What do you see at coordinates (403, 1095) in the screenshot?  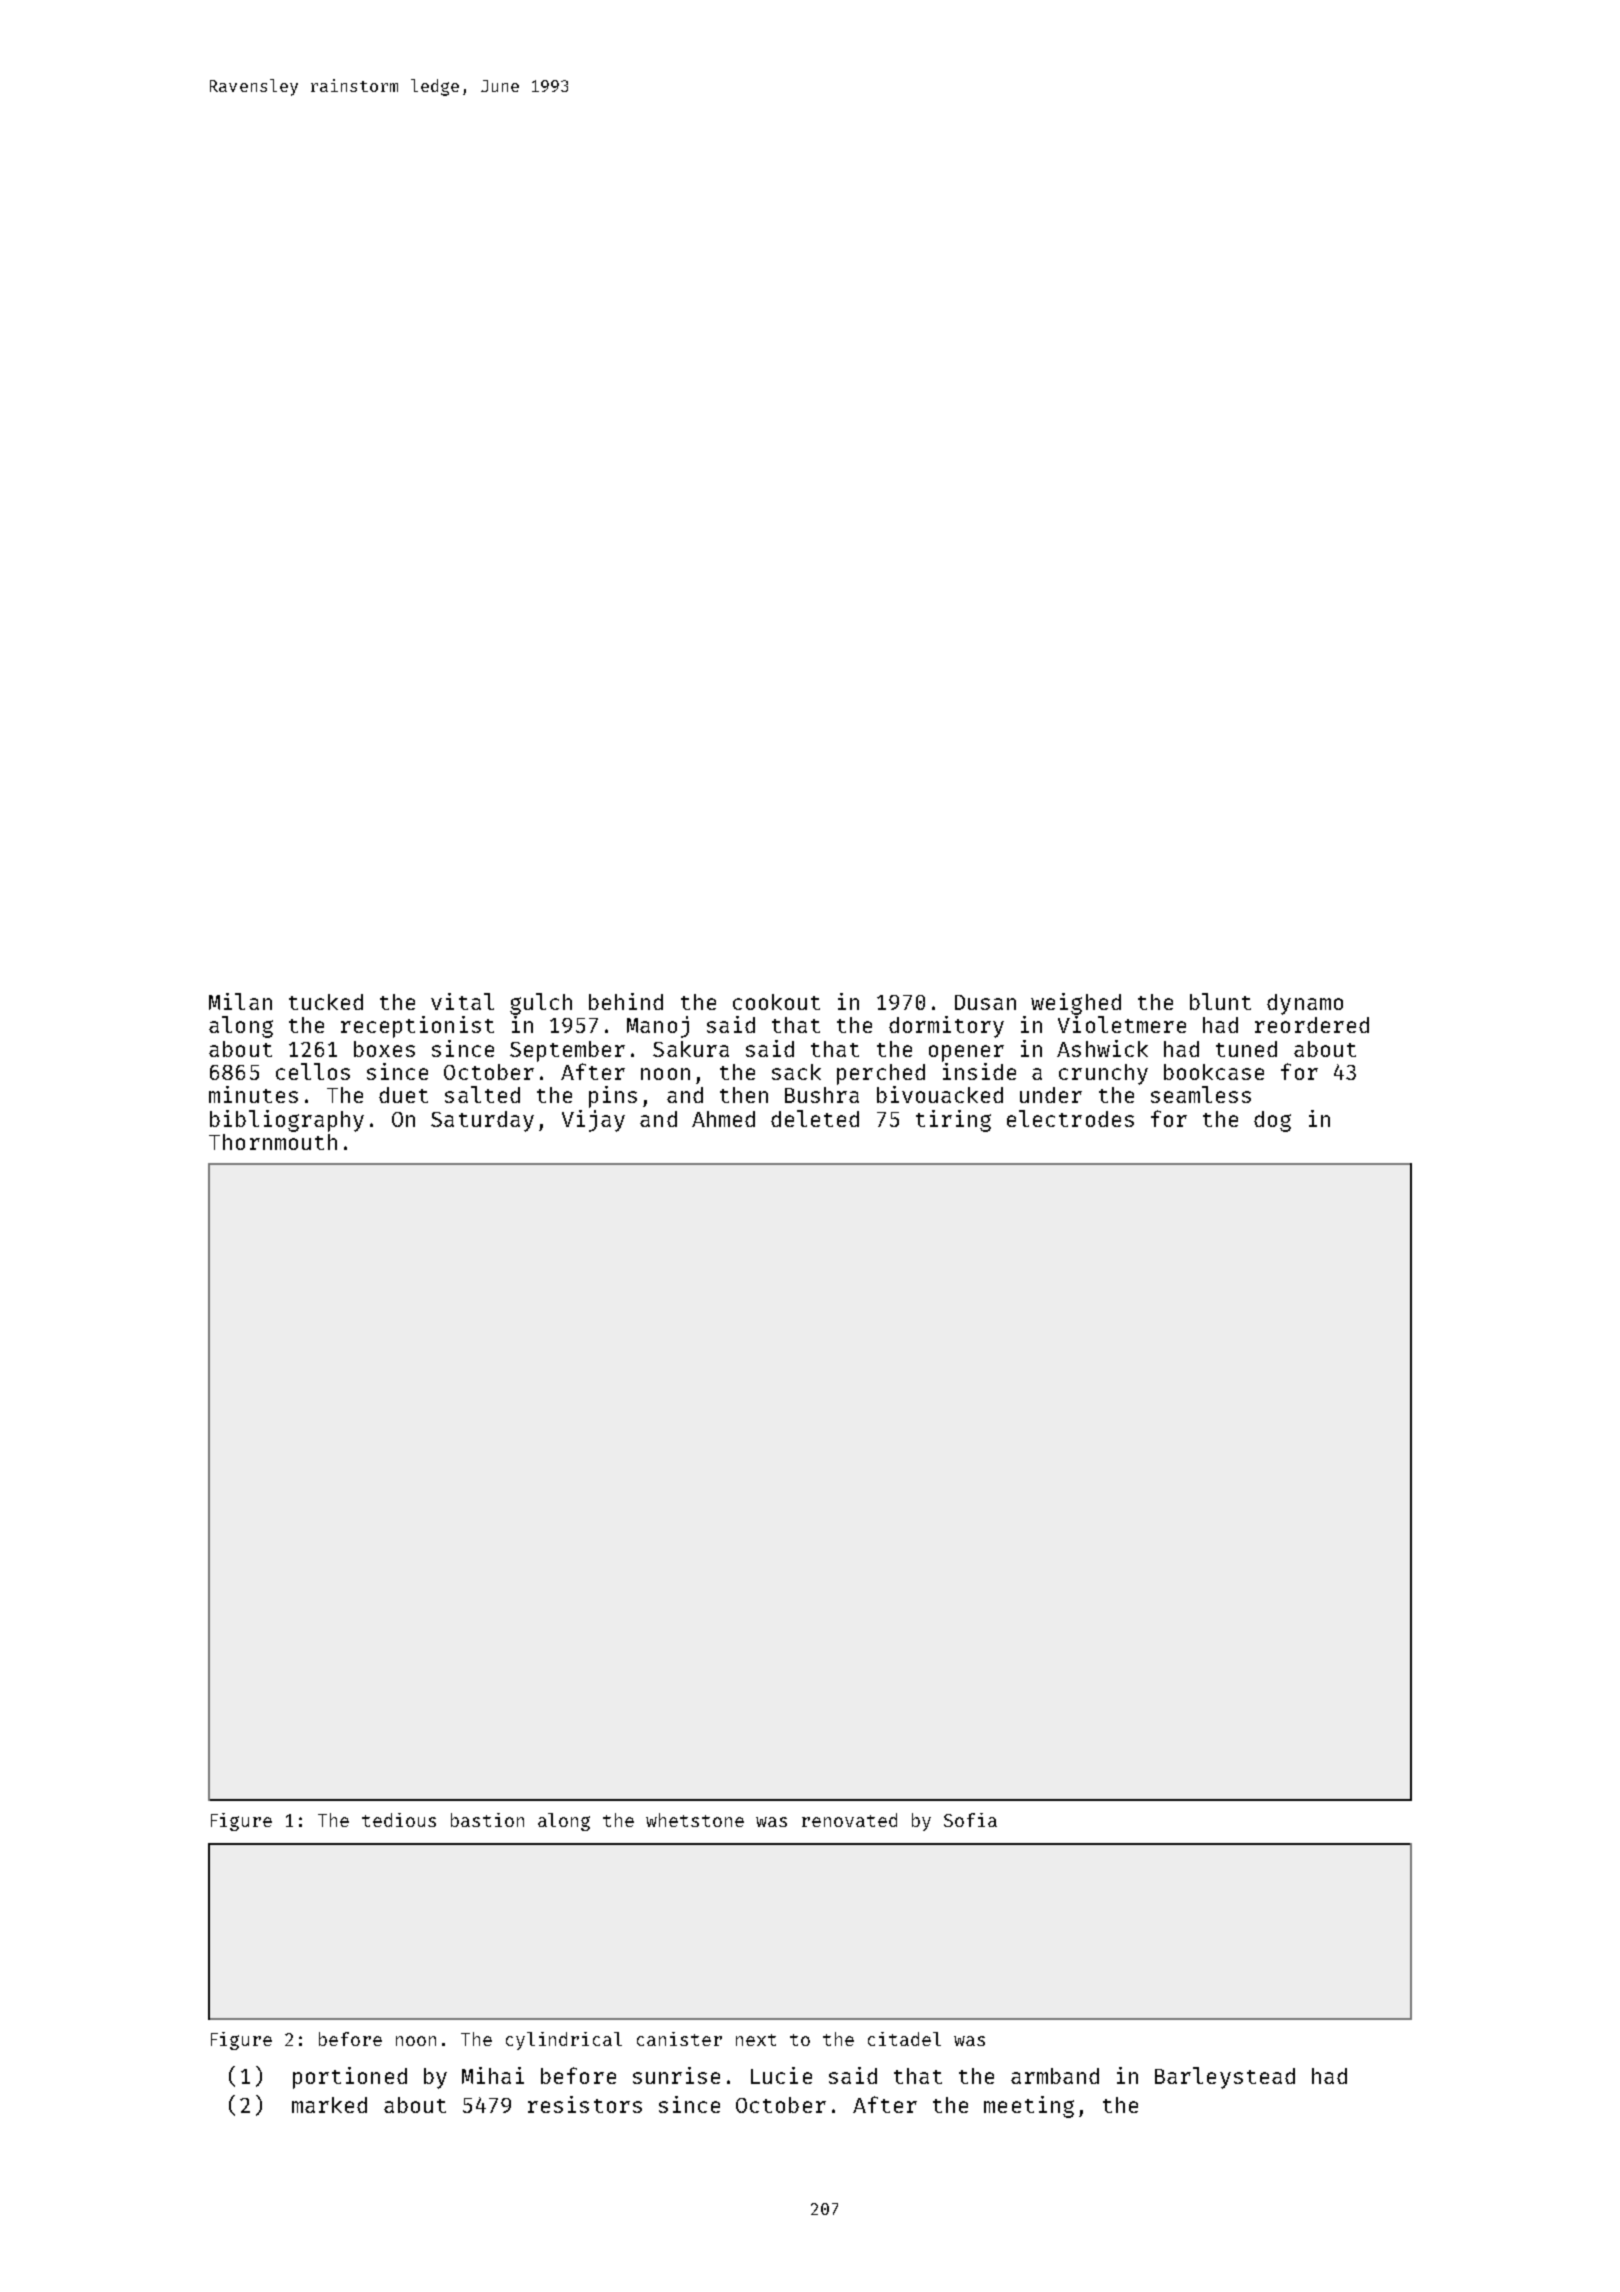 I see `duet` at bounding box center [403, 1095].
